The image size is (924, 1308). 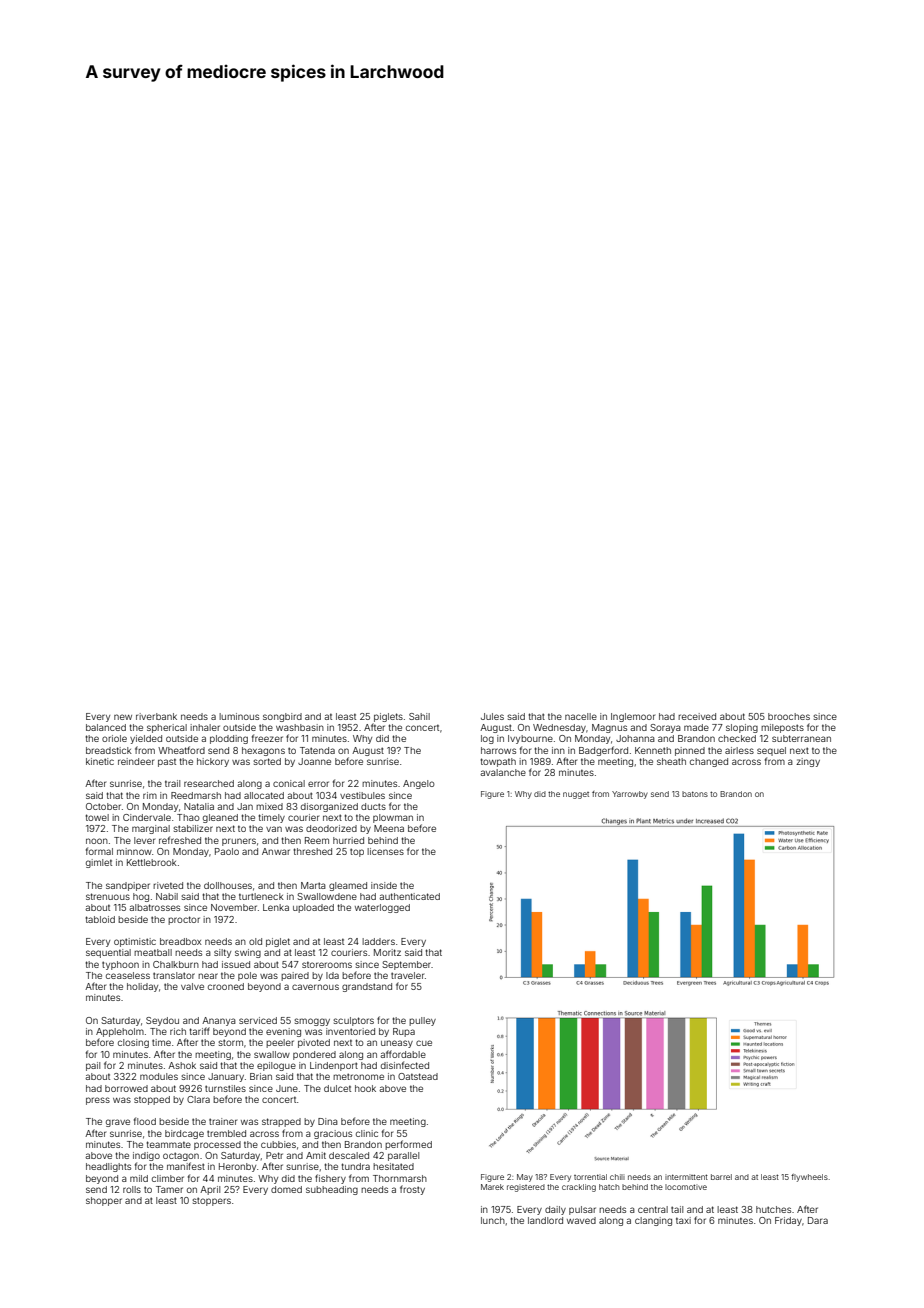 I want to click on strapped, so click(x=281, y=1122).
